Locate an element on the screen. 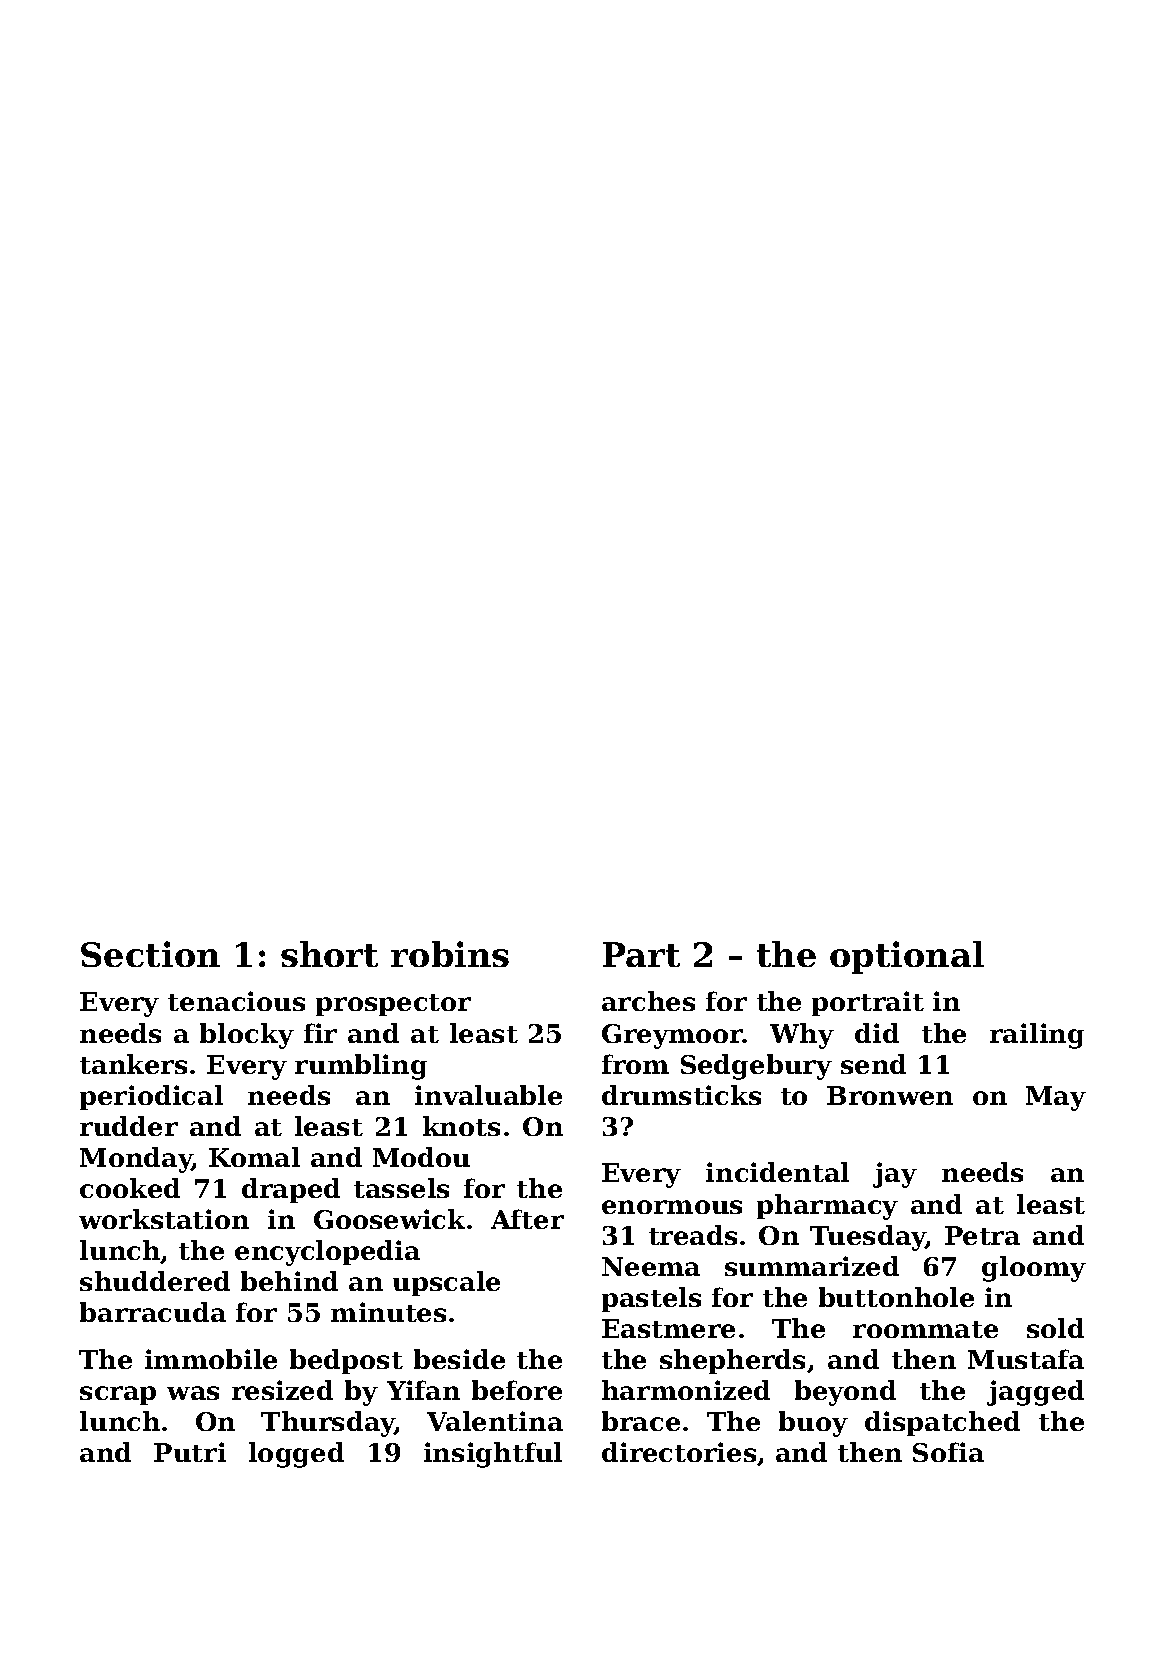 The height and width of the screenshot is (1654, 1165). Eastmere is located at coordinates (668, 1328).
